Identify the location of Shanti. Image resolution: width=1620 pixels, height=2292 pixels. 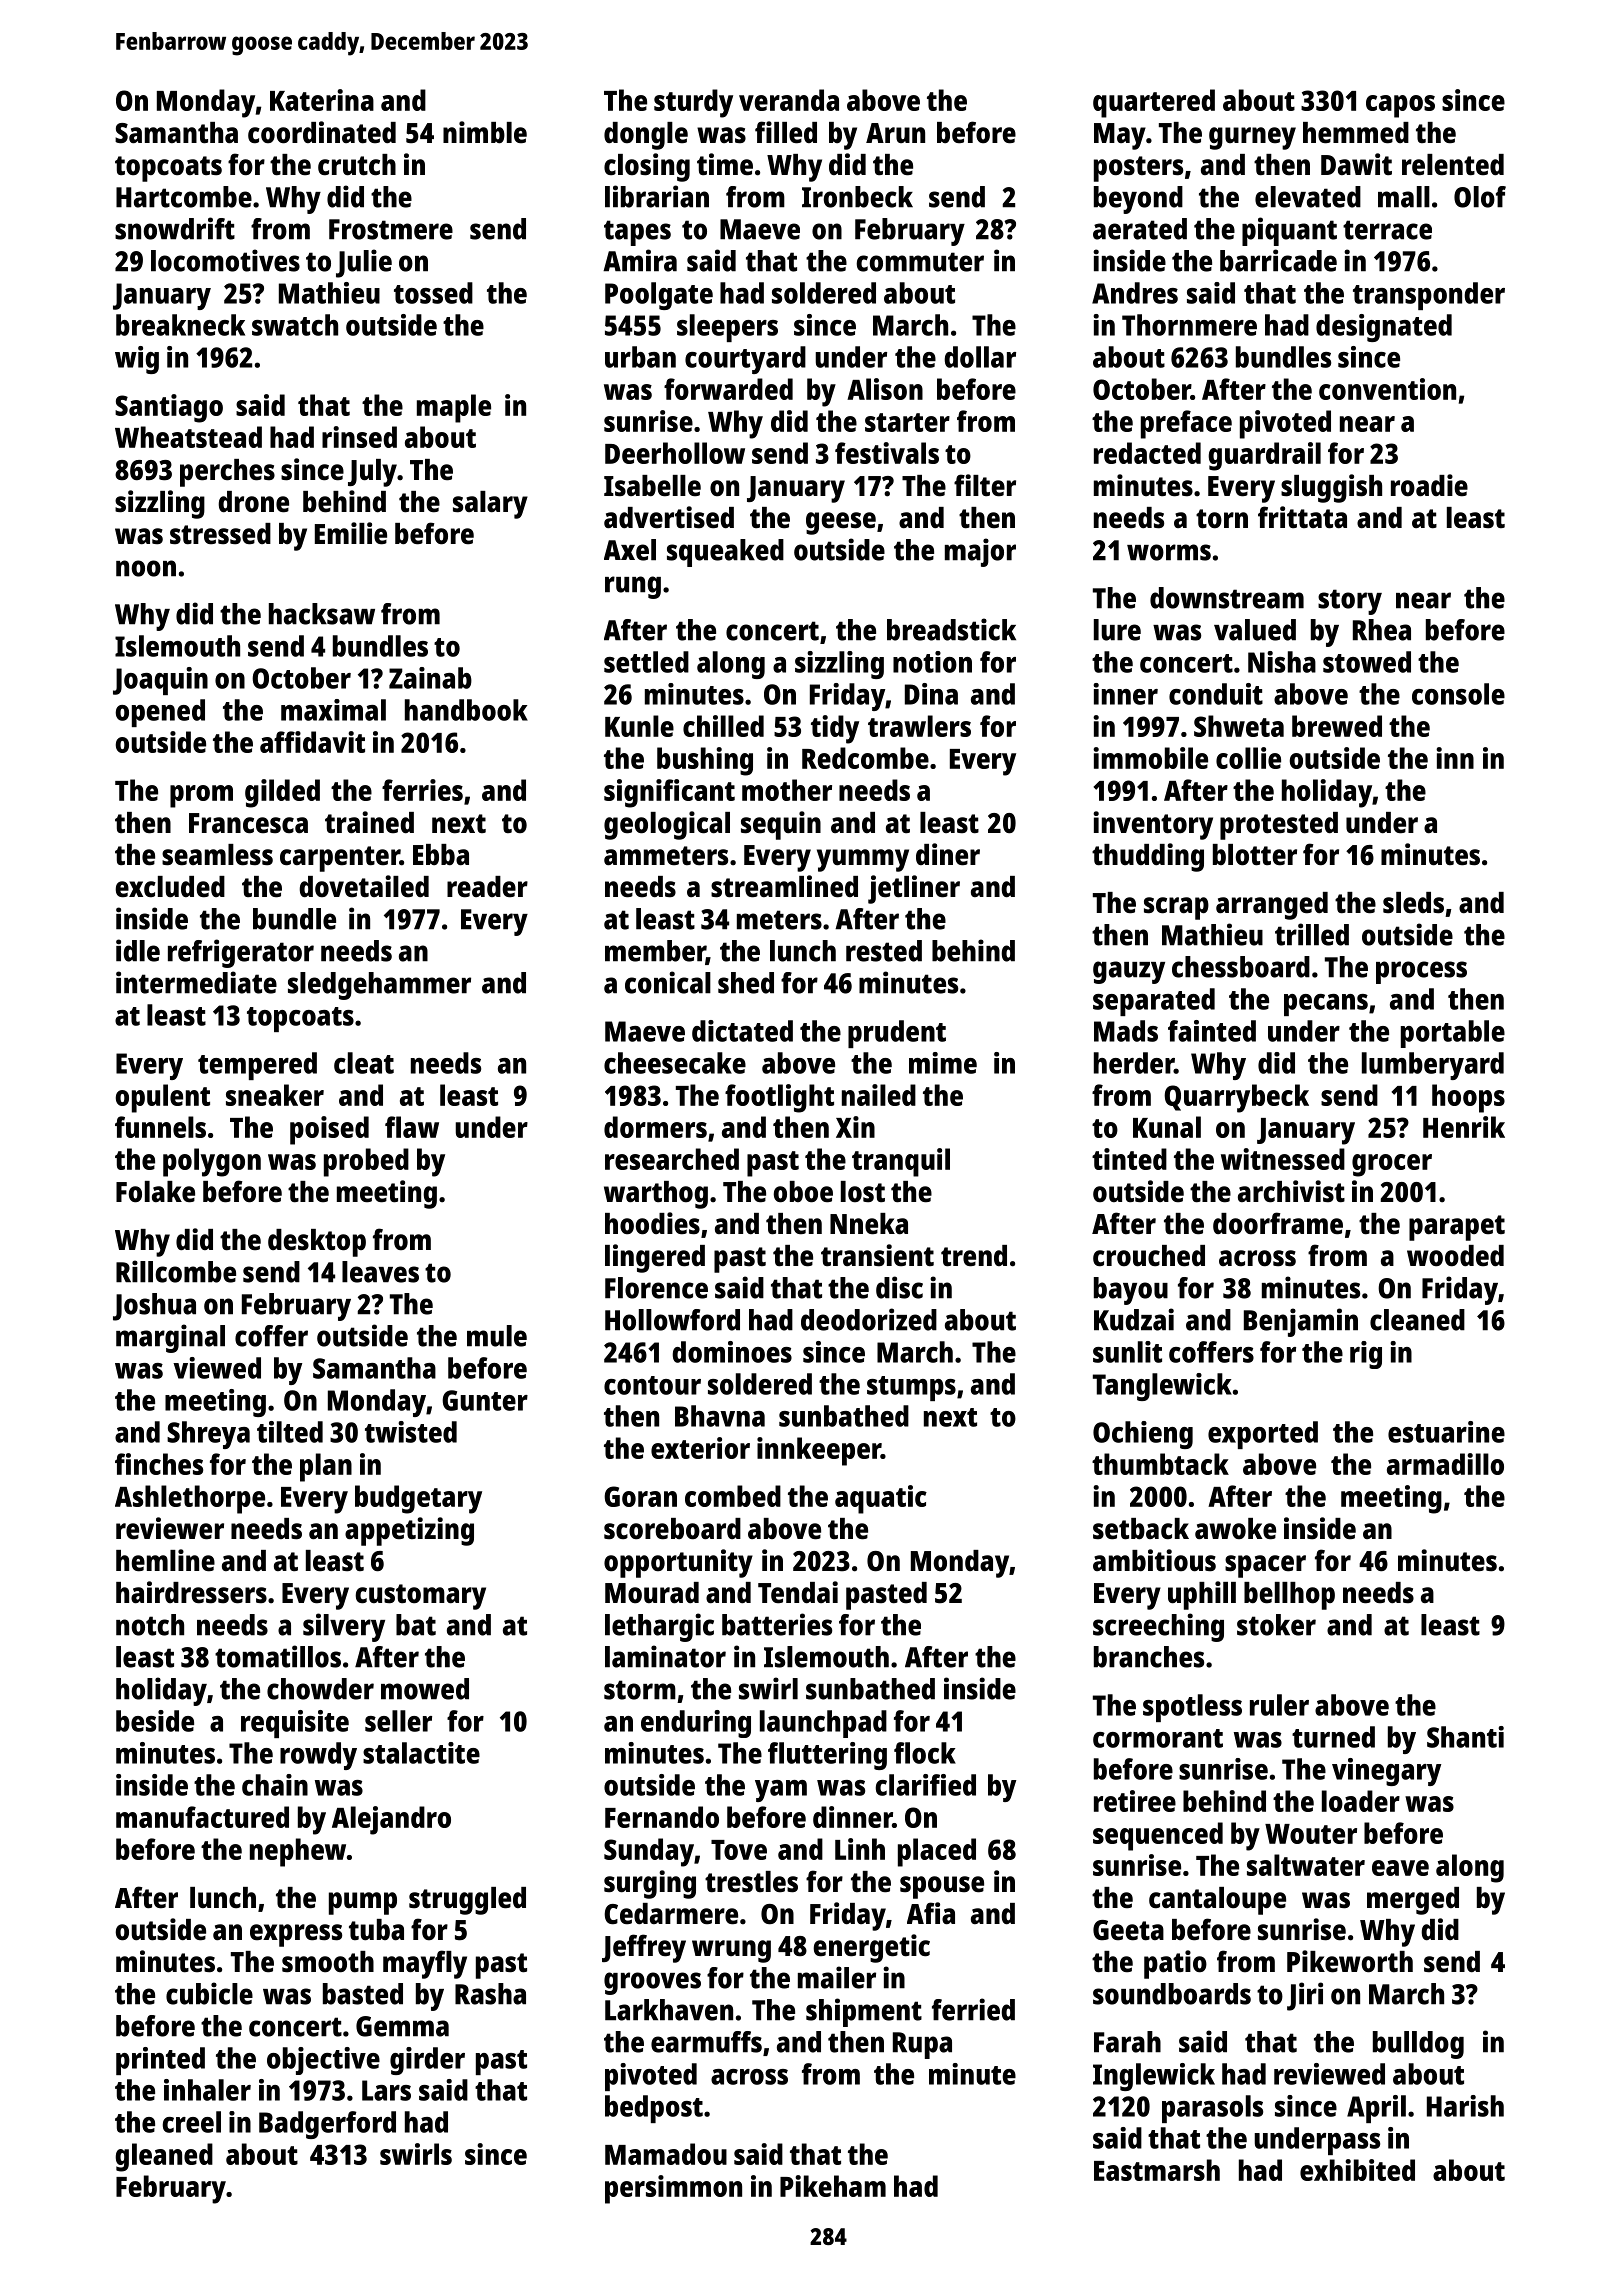
(1465, 1737).
